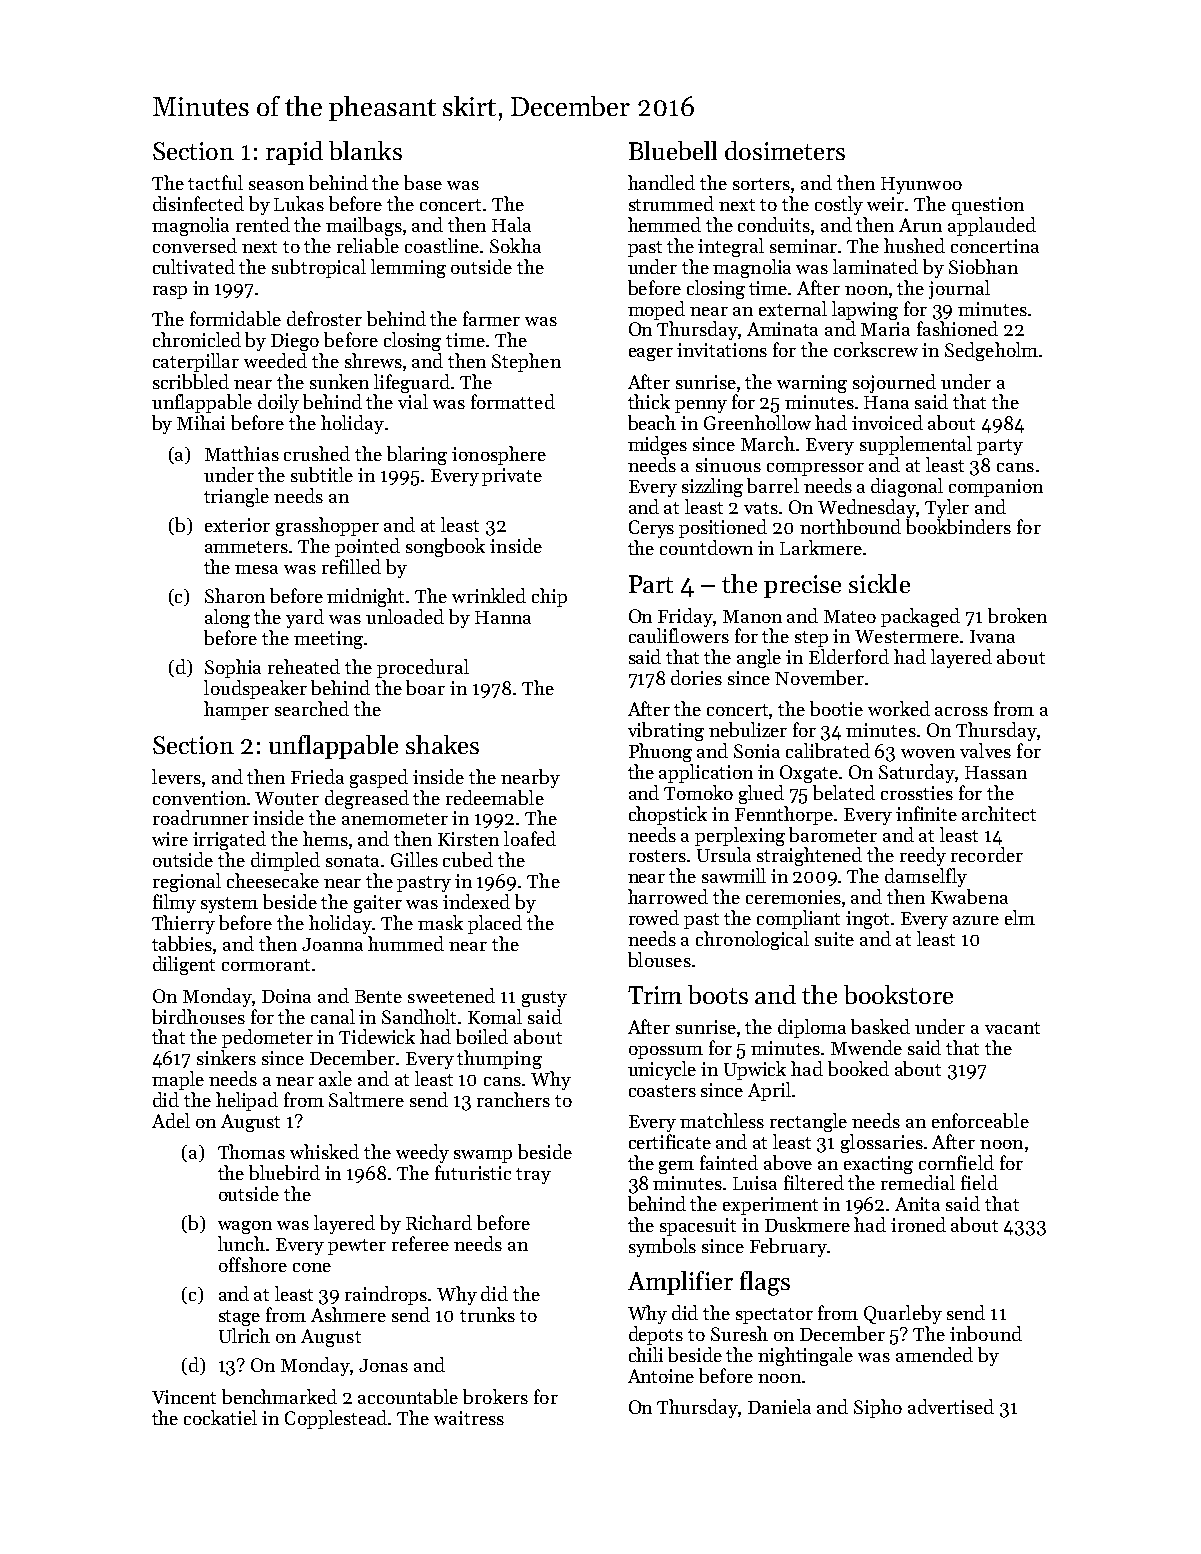 This screenshot has width=1201, height=1554. Describe the element at coordinates (666, 731) in the screenshot. I see `vibrating` at that location.
